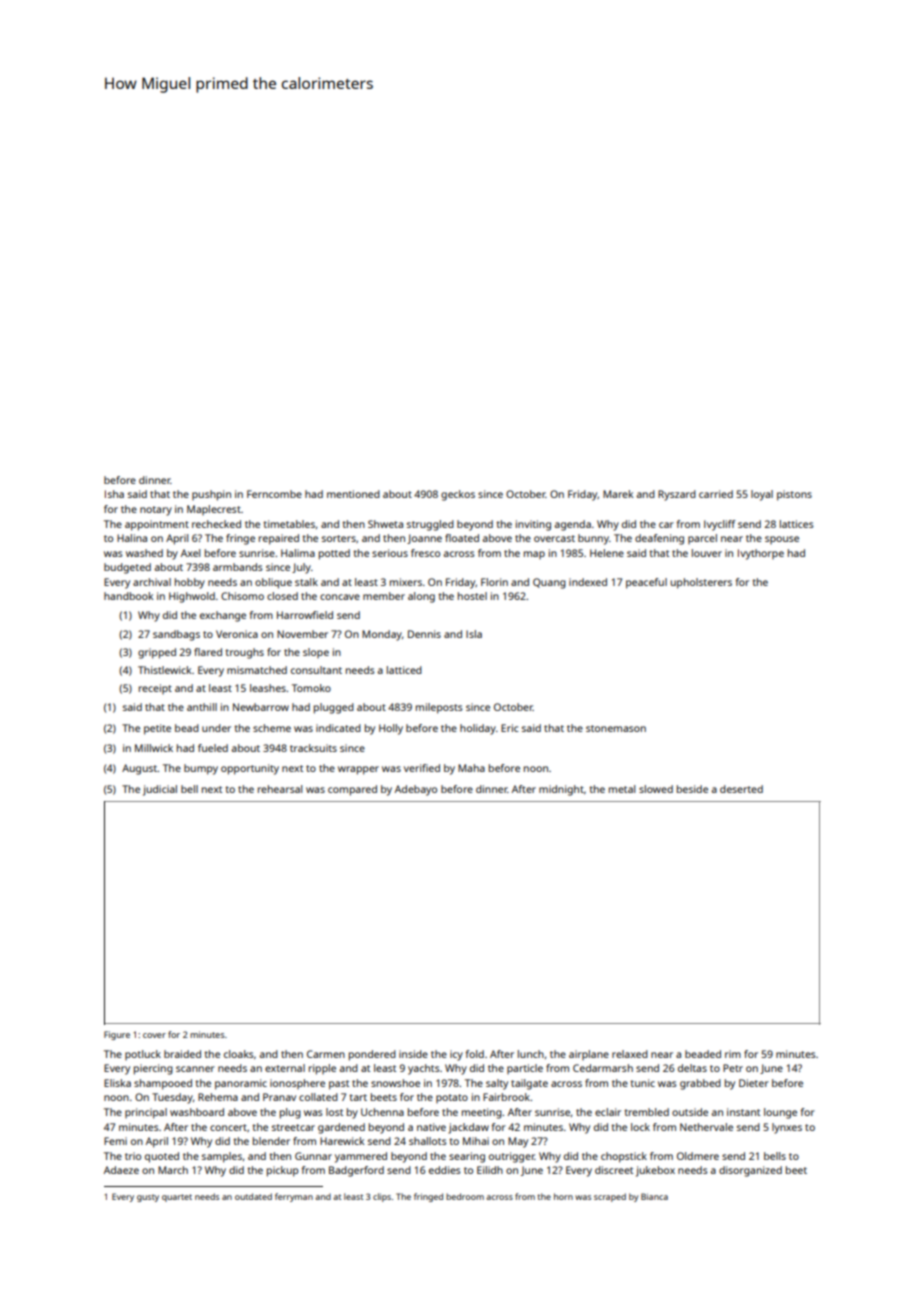 The width and height of the screenshot is (924, 1308). Describe the element at coordinates (384, 596) in the screenshot. I see `member` at that location.
